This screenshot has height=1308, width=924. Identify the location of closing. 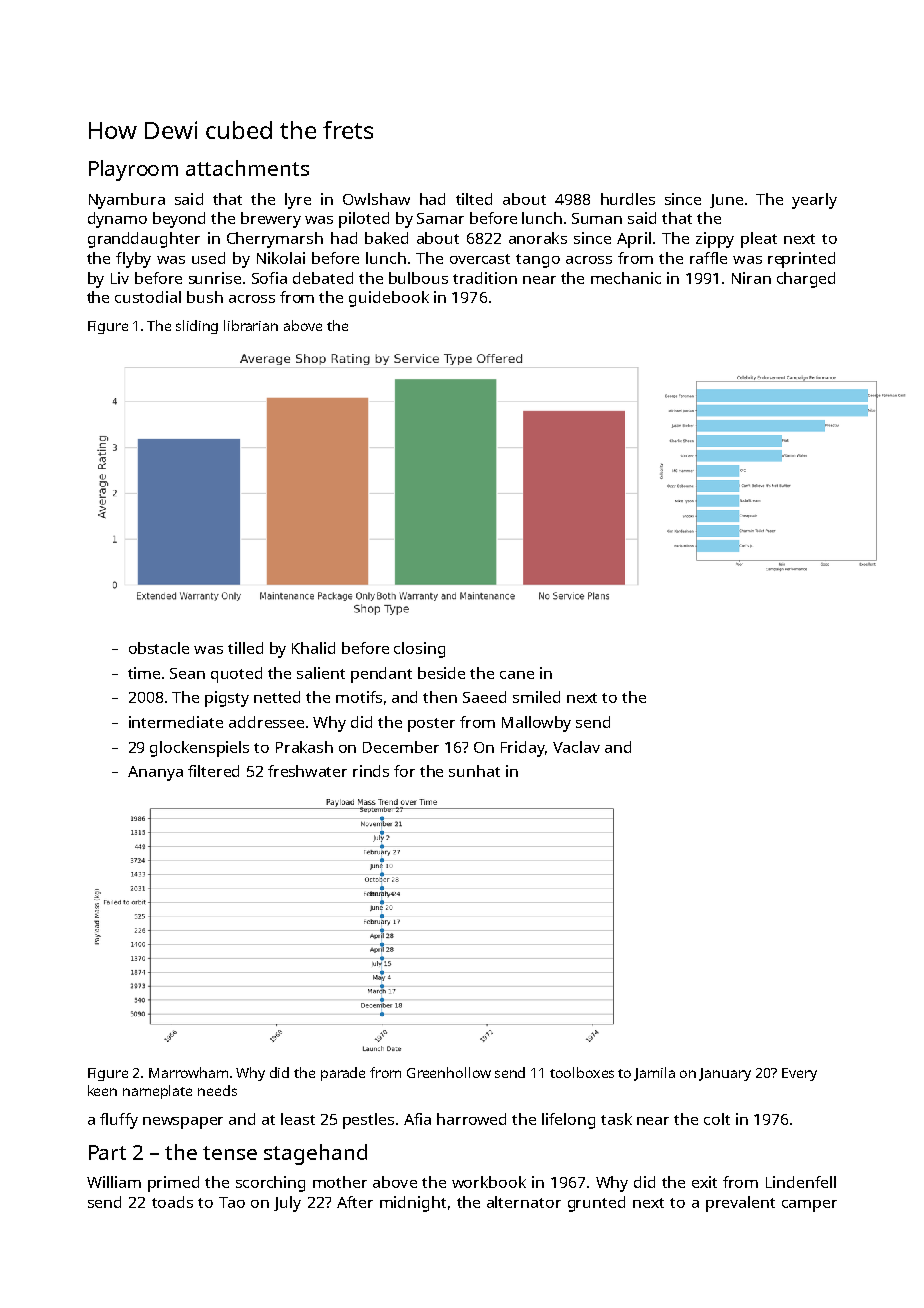
(419, 650).
